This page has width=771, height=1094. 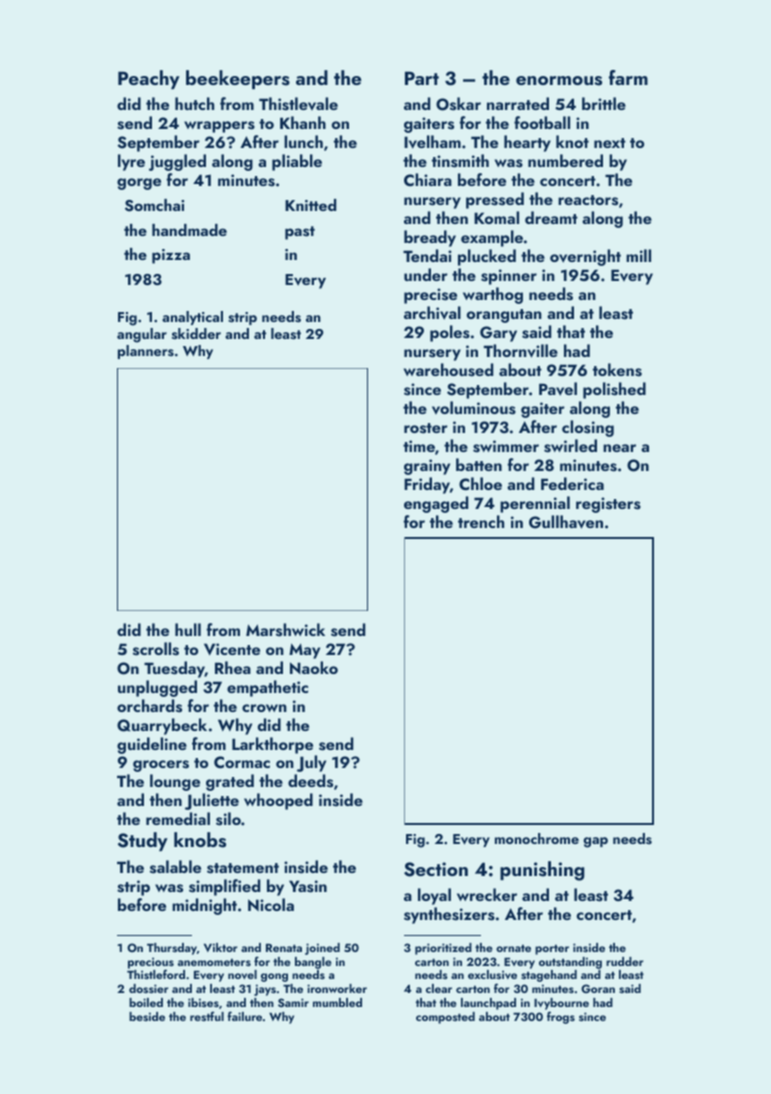 What do you see at coordinates (238, 79) in the page?
I see `beekeepers` at bounding box center [238, 79].
